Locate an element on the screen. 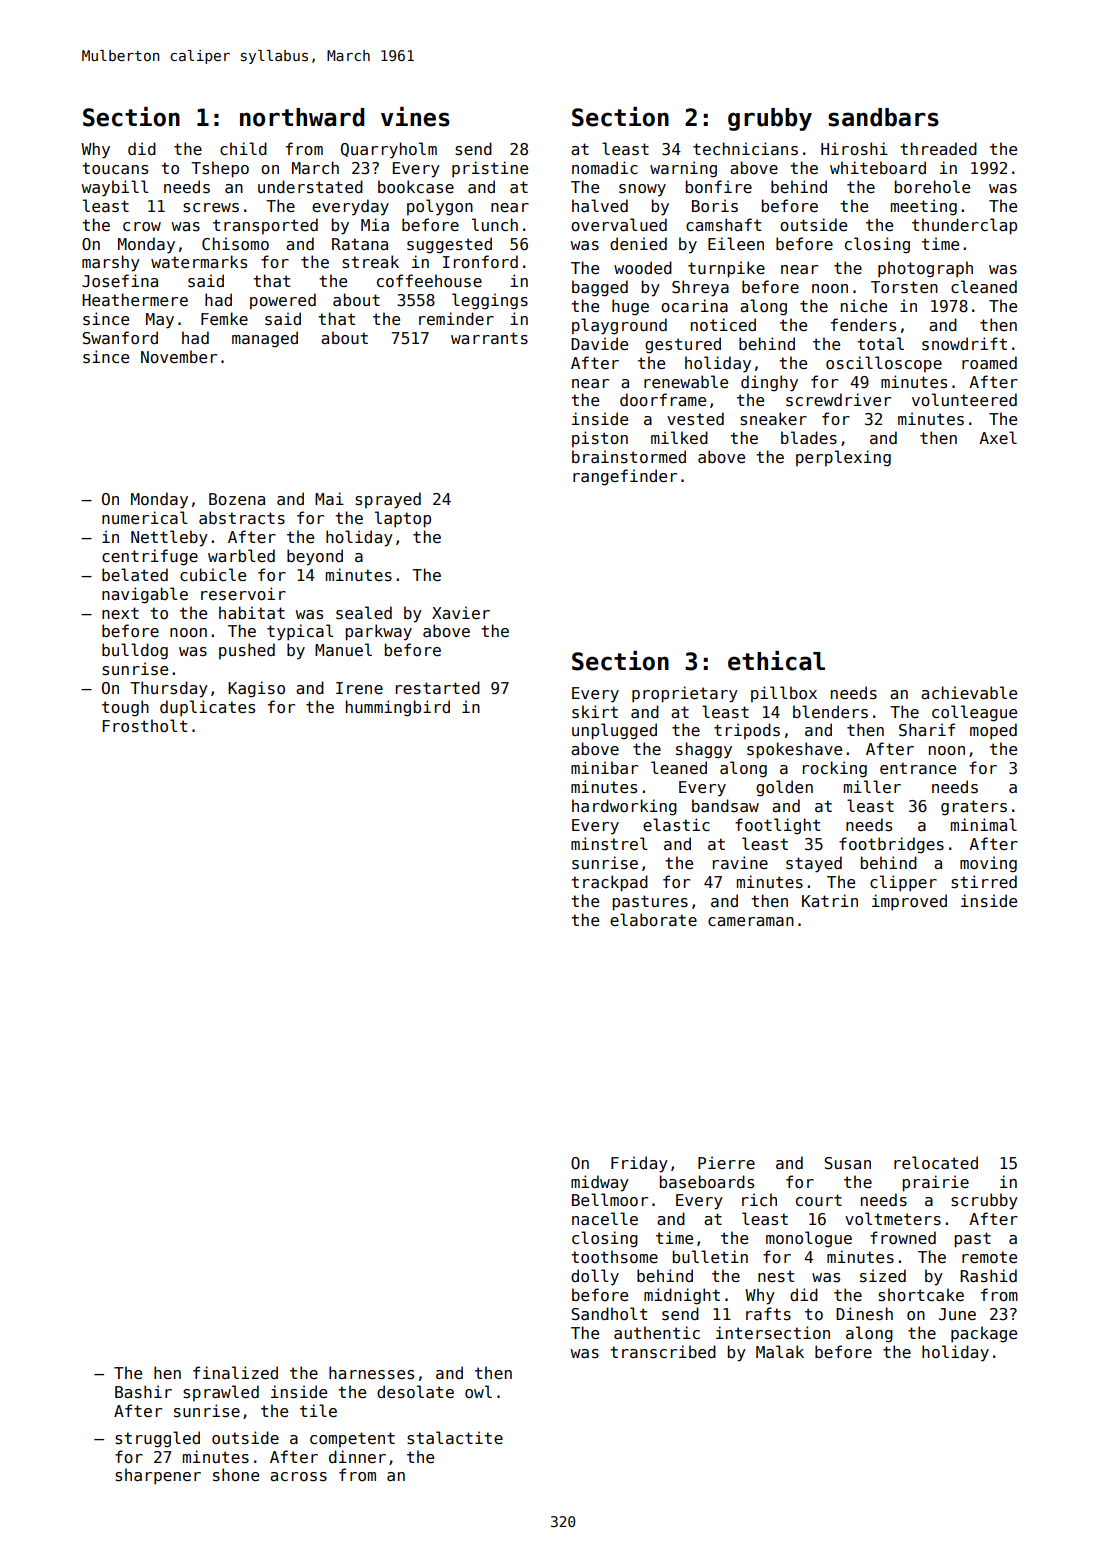 The width and height of the screenshot is (1100, 1555). cameraman is located at coordinates (751, 921).
